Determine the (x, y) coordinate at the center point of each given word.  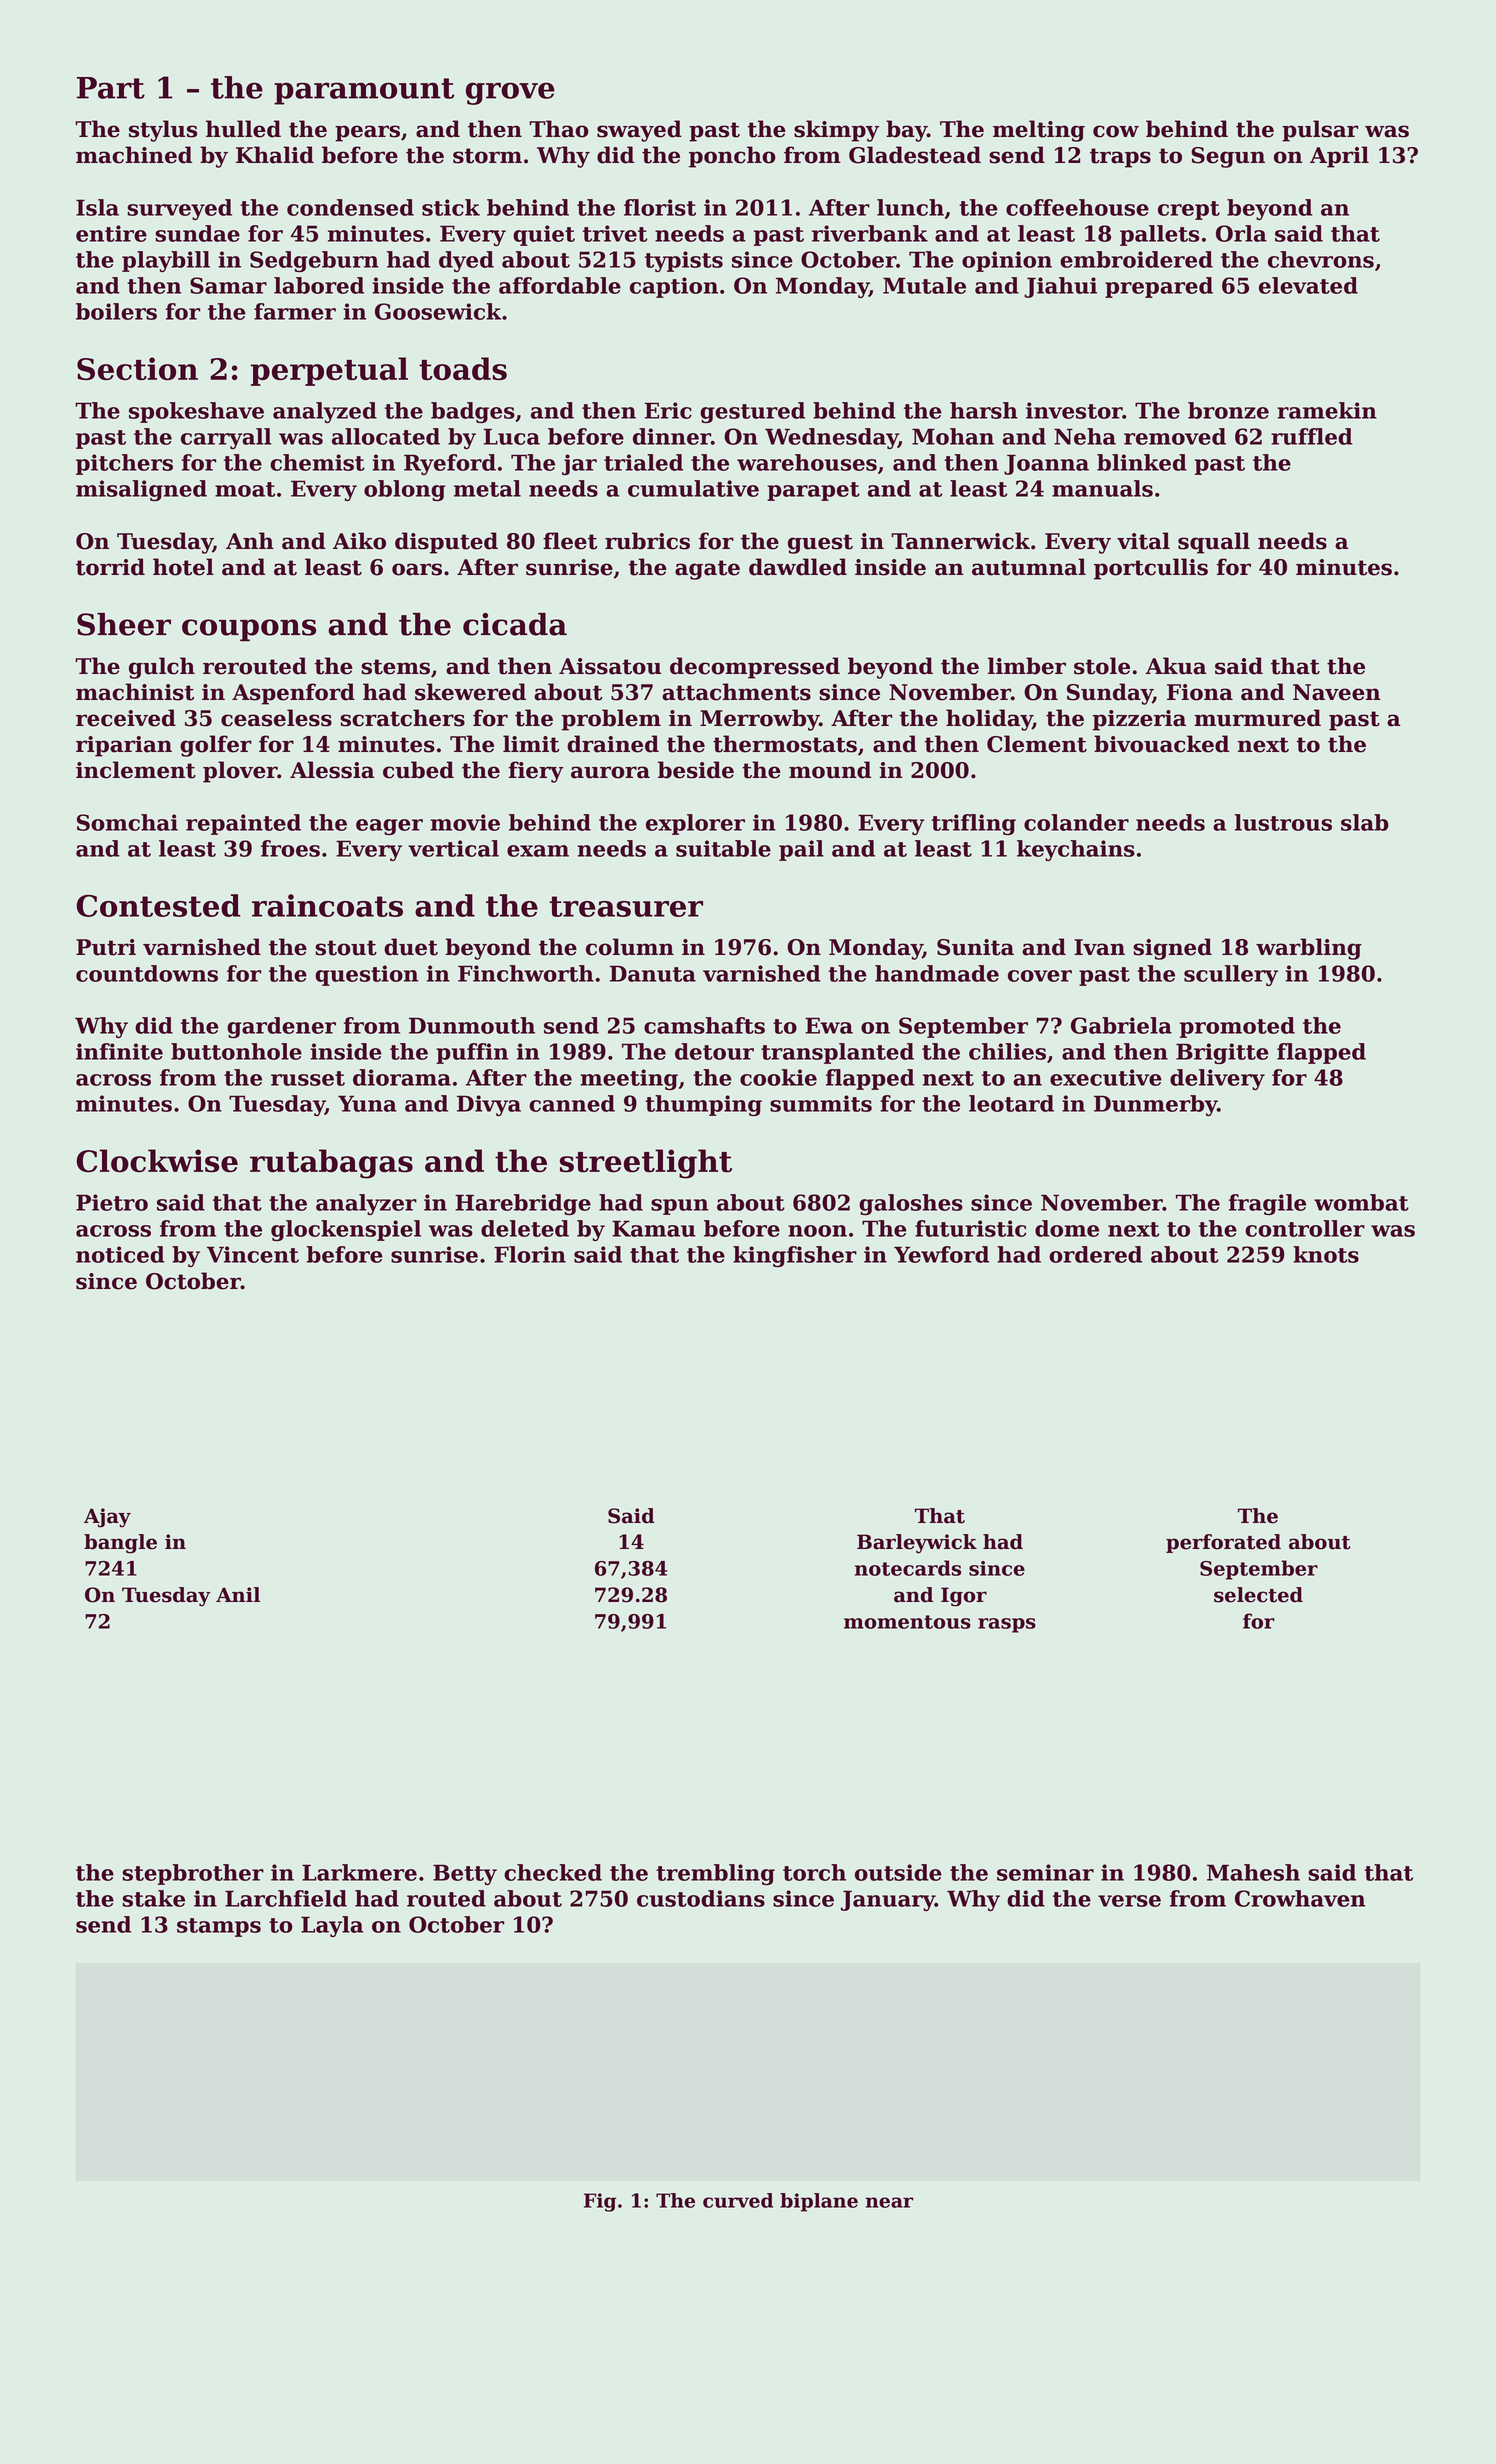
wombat (1361, 1202)
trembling (715, 1874)
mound (830, 770)
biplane (819, 2202)
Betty (465, 1874)
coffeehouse (1077, 207)
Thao (559, 129)
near (889, 2202)
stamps (219, 1927)
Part (111, 88)
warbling (1309, 949)
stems (395, 667)
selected (1258, 1595)
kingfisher (795, 1256)
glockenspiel (346, 1230)
